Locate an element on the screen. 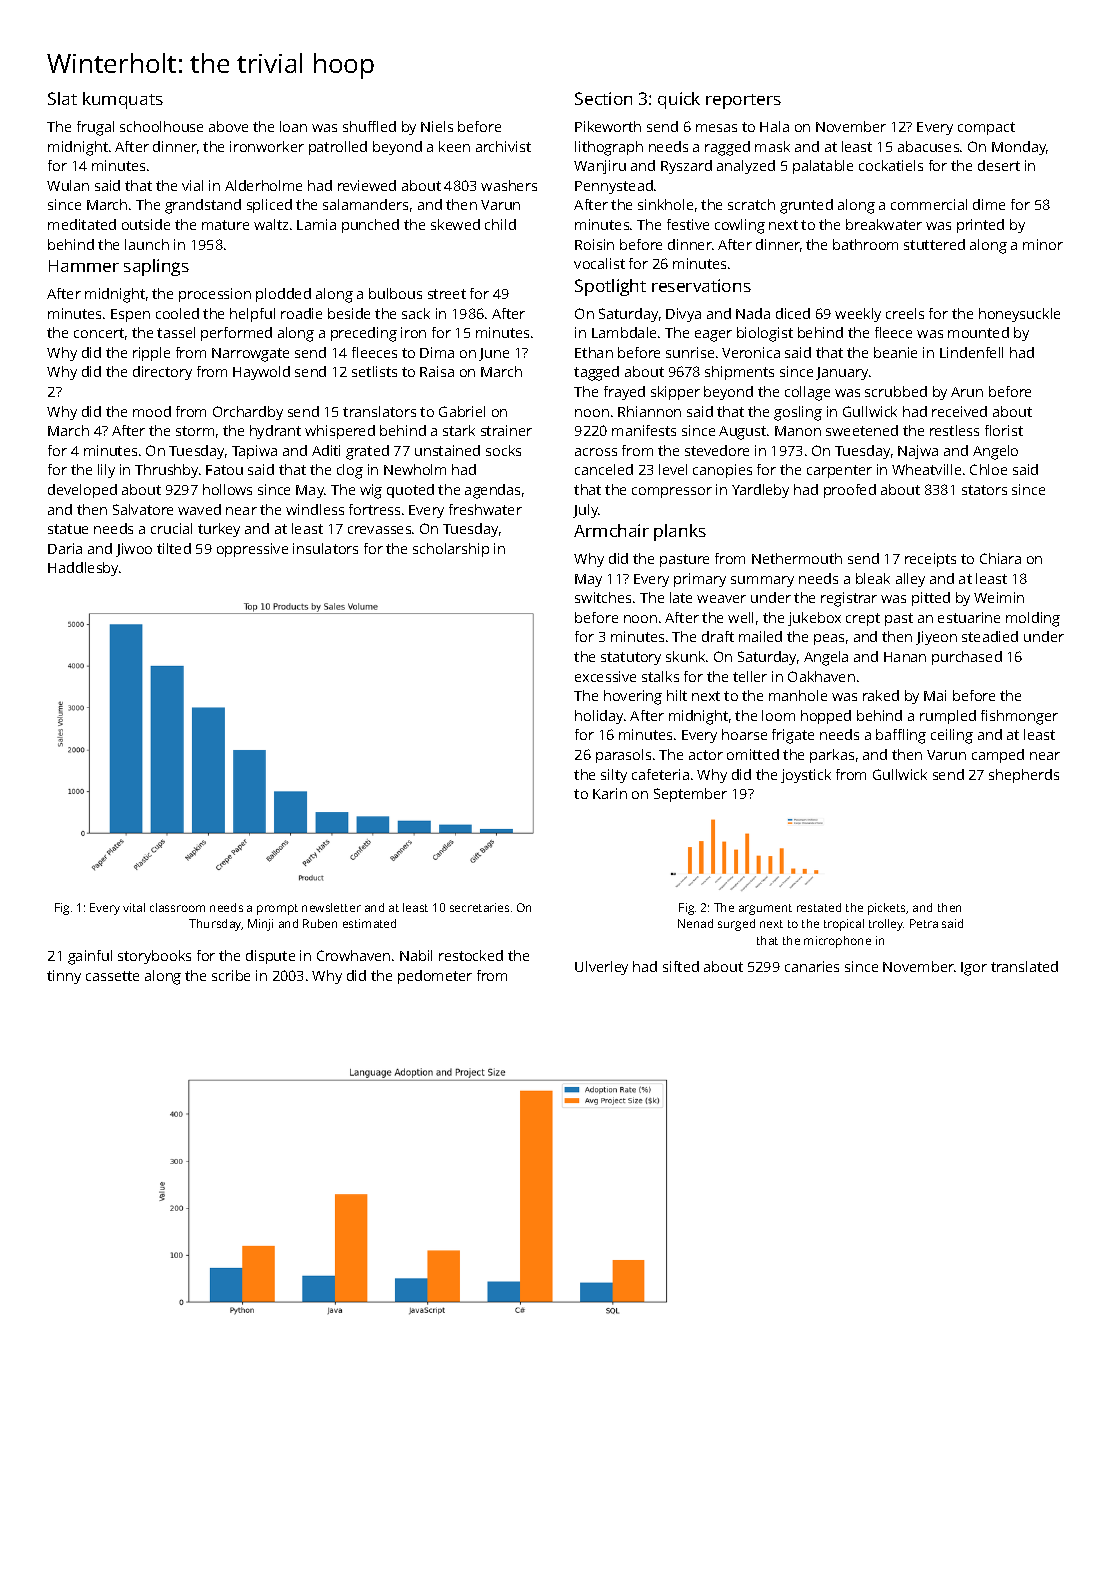  registrar is located at coordinates (849, 599).
